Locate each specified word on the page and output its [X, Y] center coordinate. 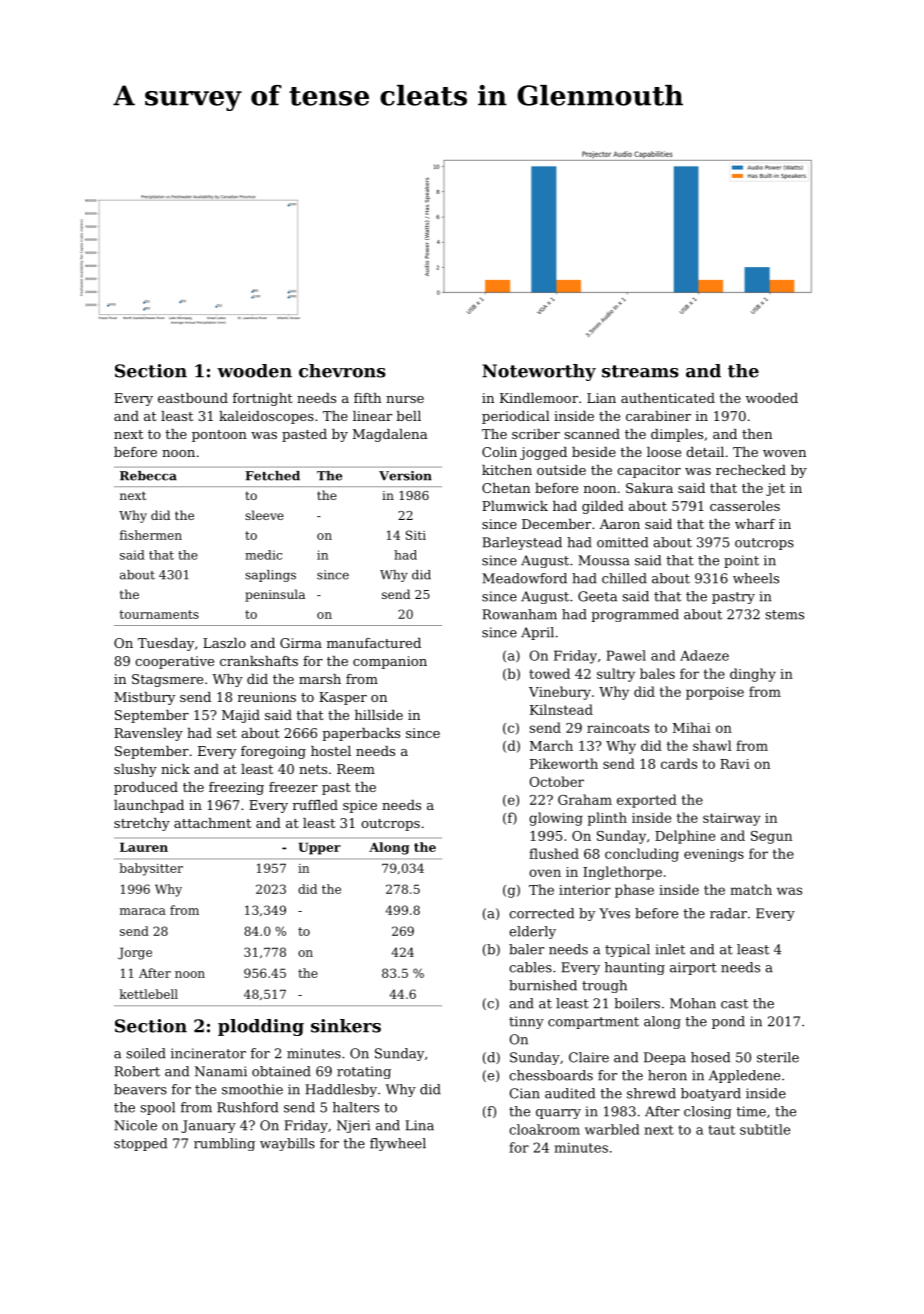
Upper [319, 848]
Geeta [597, 596]
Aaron [620, 524]
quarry [558, 1114]
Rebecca [148, 476]
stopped [140, 1144]
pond [728, 1022]
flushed [554, 853]
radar [728, 913]
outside [561, 470]
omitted [622, 542]
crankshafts [259, 661]
